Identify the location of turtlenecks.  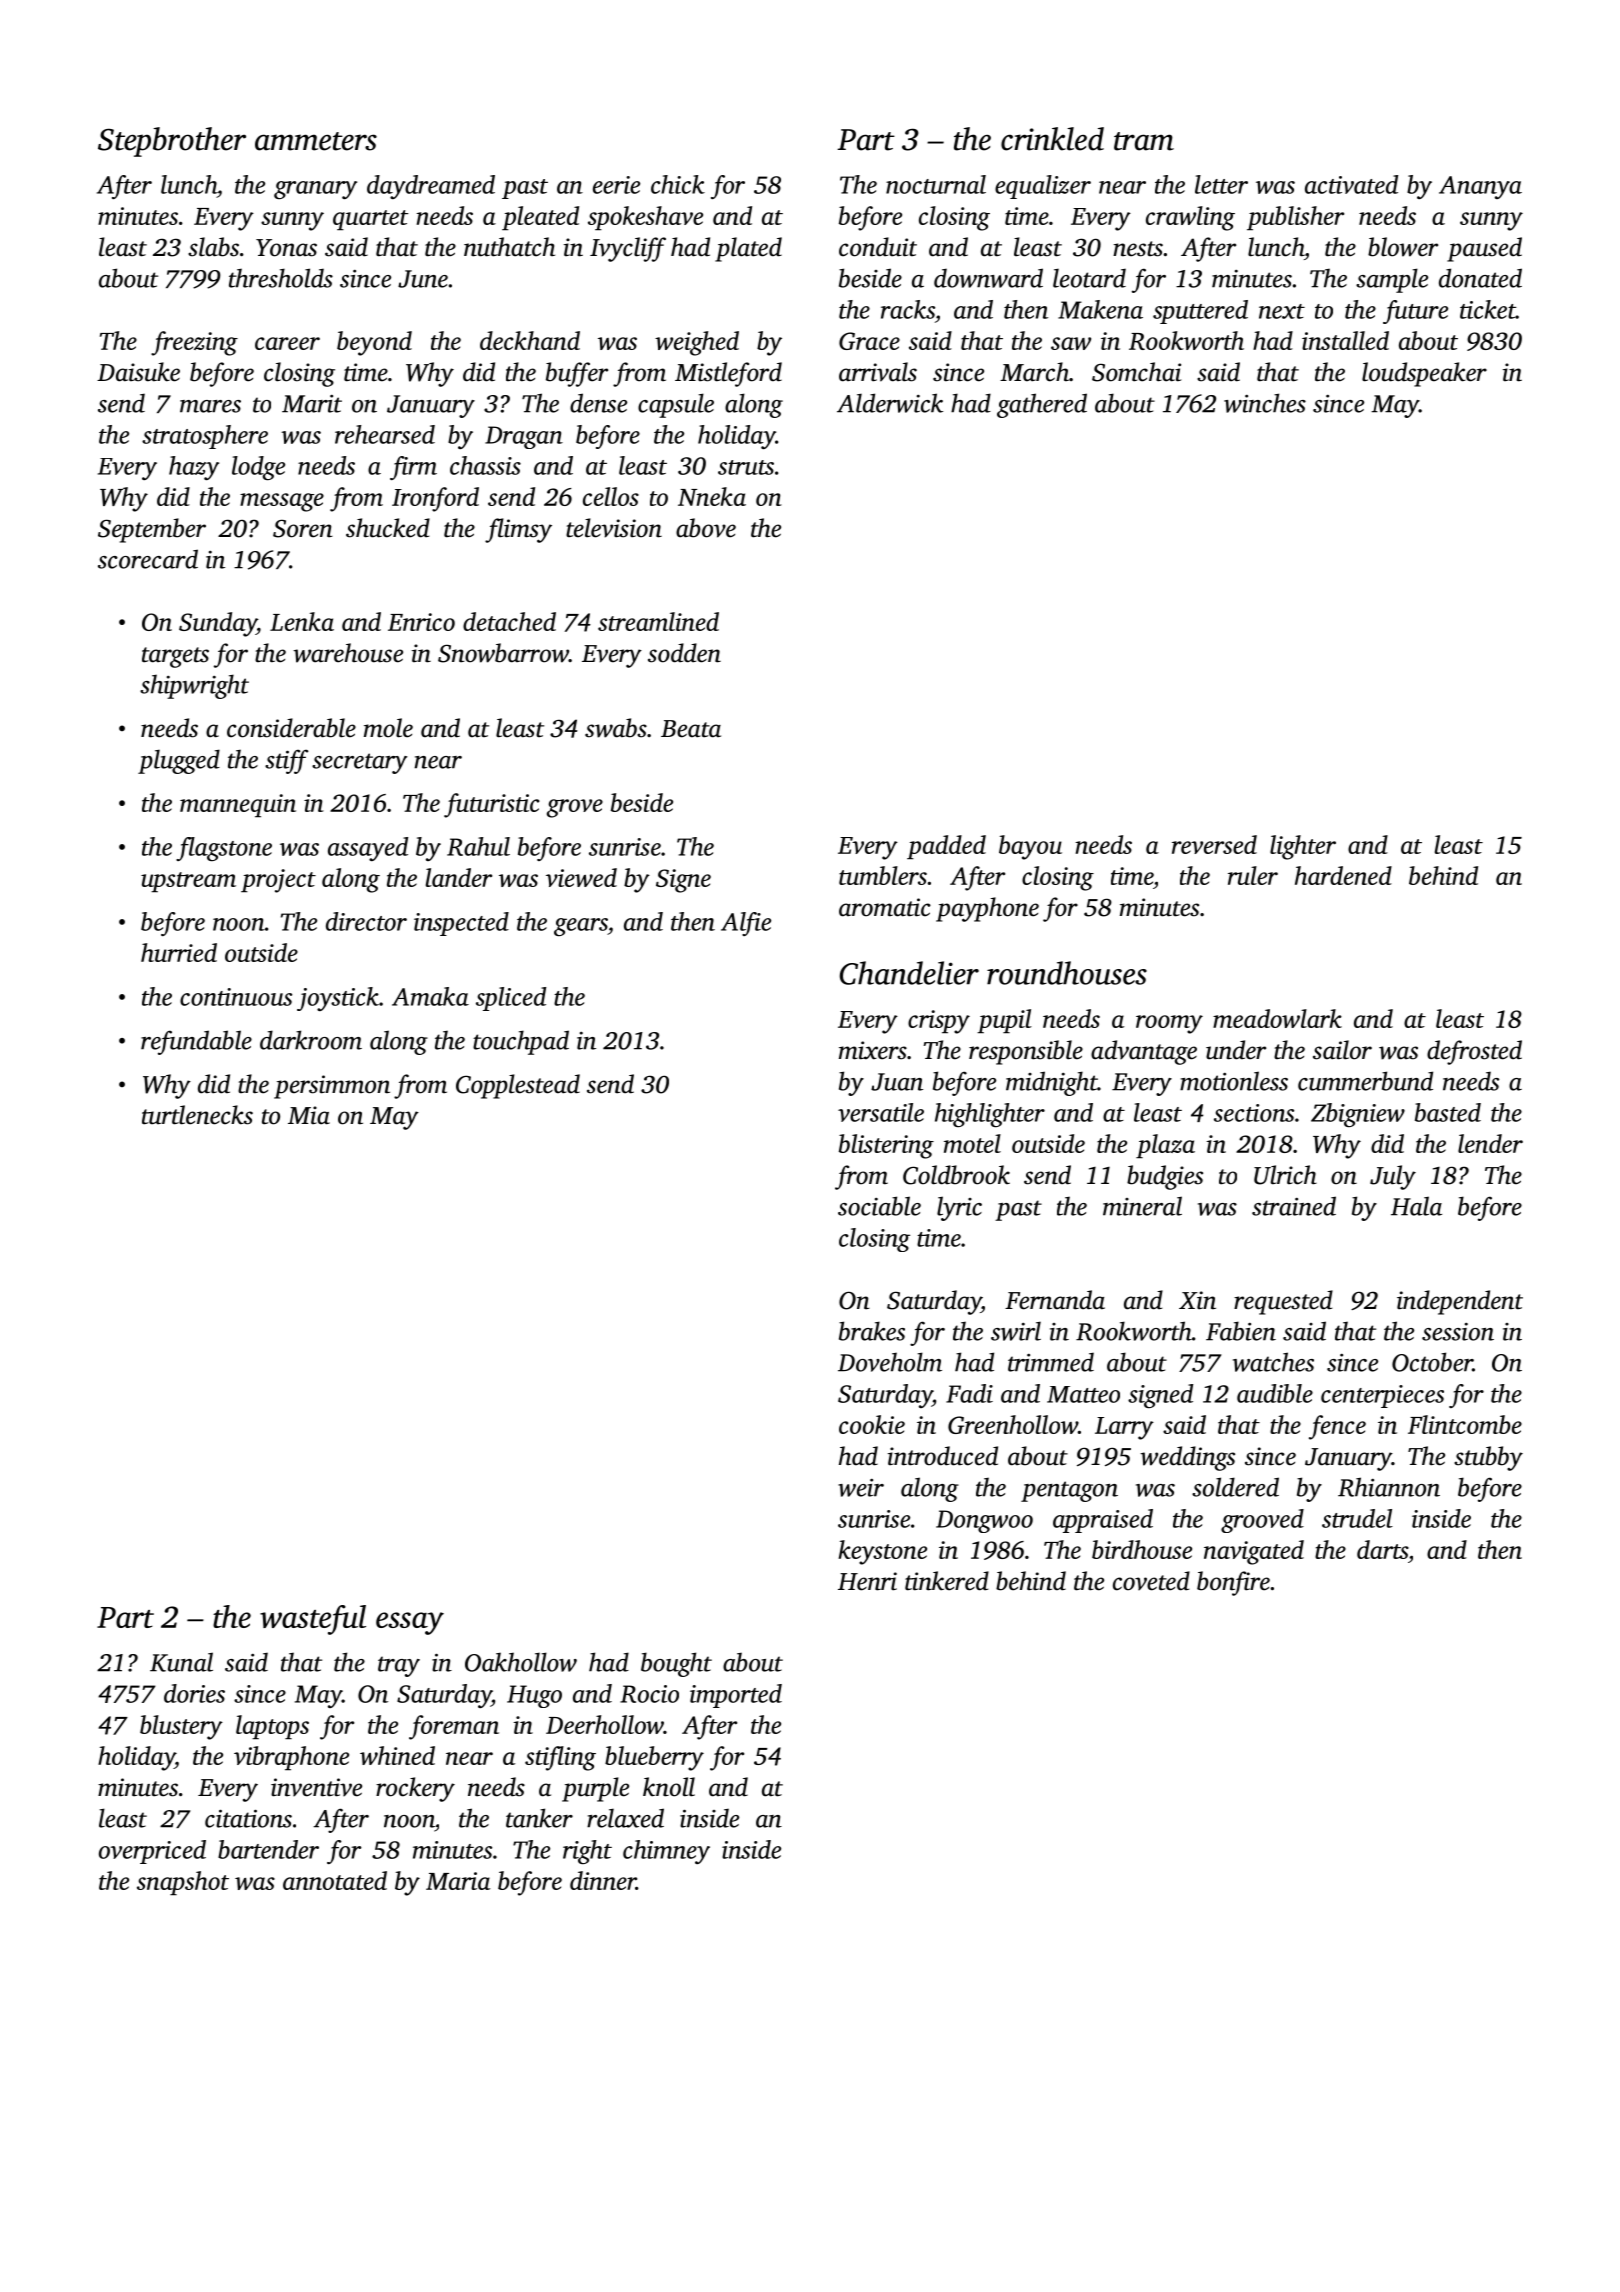
(197, 1115).
